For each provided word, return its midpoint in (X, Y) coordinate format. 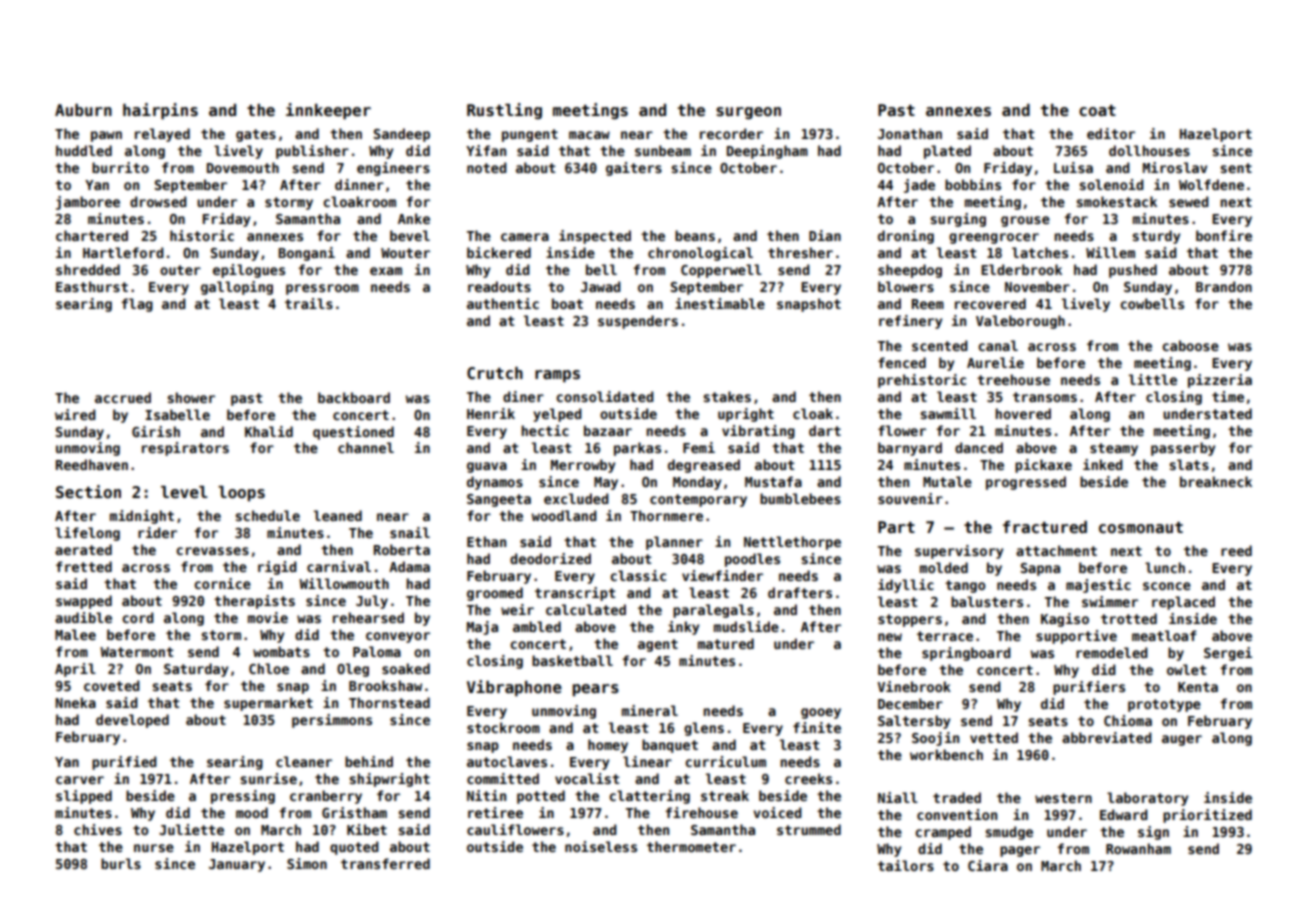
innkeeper (328, 111)
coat (1097, 110)
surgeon (748, 113)
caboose (1190, 345)
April (75, 670)
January (237, 865)
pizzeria (1220, 381)
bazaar (608, 430)
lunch (1165, 567)
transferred (385, 863)
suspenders (638, 322)
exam (386, 271)
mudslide (746, 626)
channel (366, 447)
